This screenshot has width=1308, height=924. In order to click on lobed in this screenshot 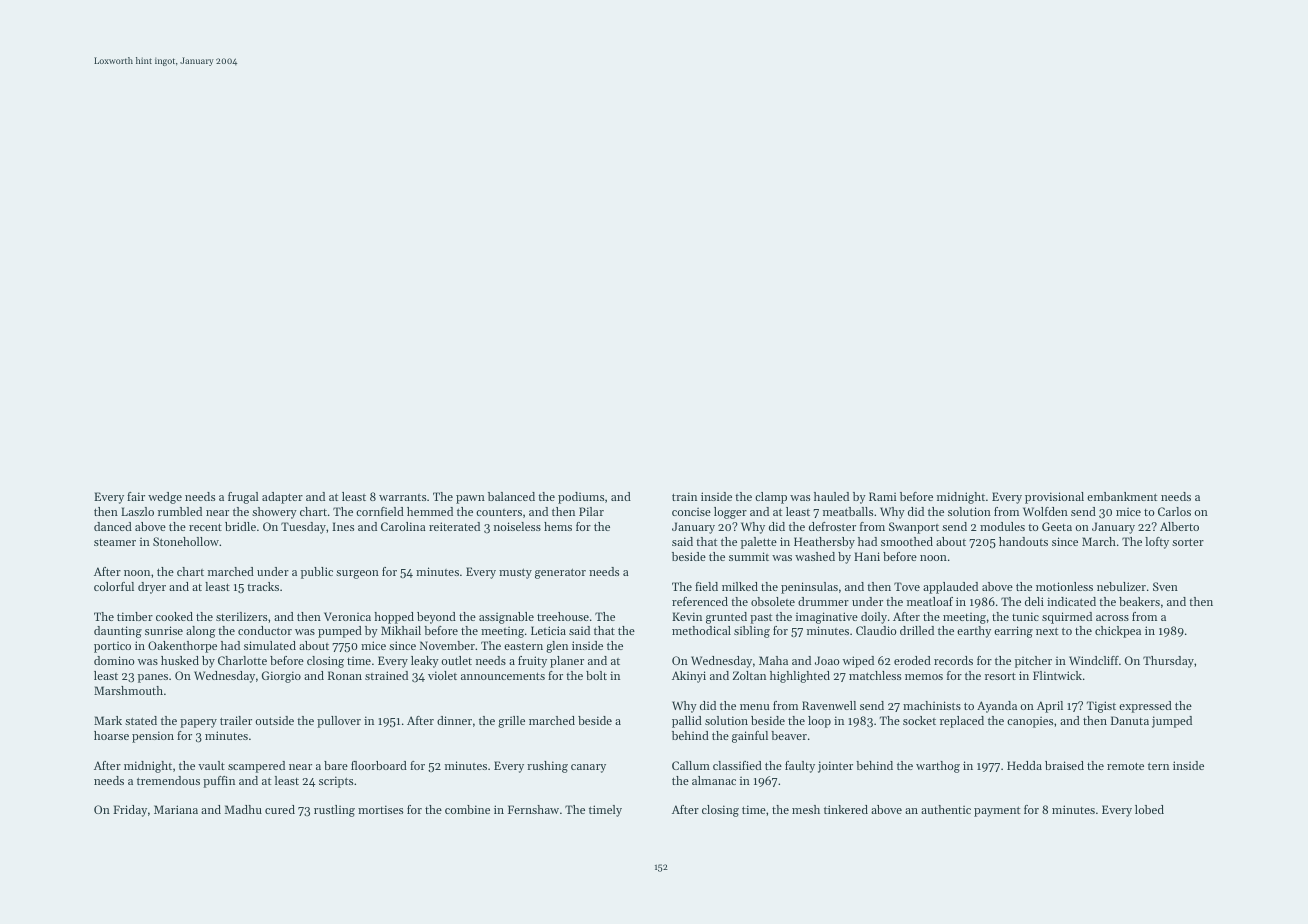, I will do `click(1149, 809)`.
